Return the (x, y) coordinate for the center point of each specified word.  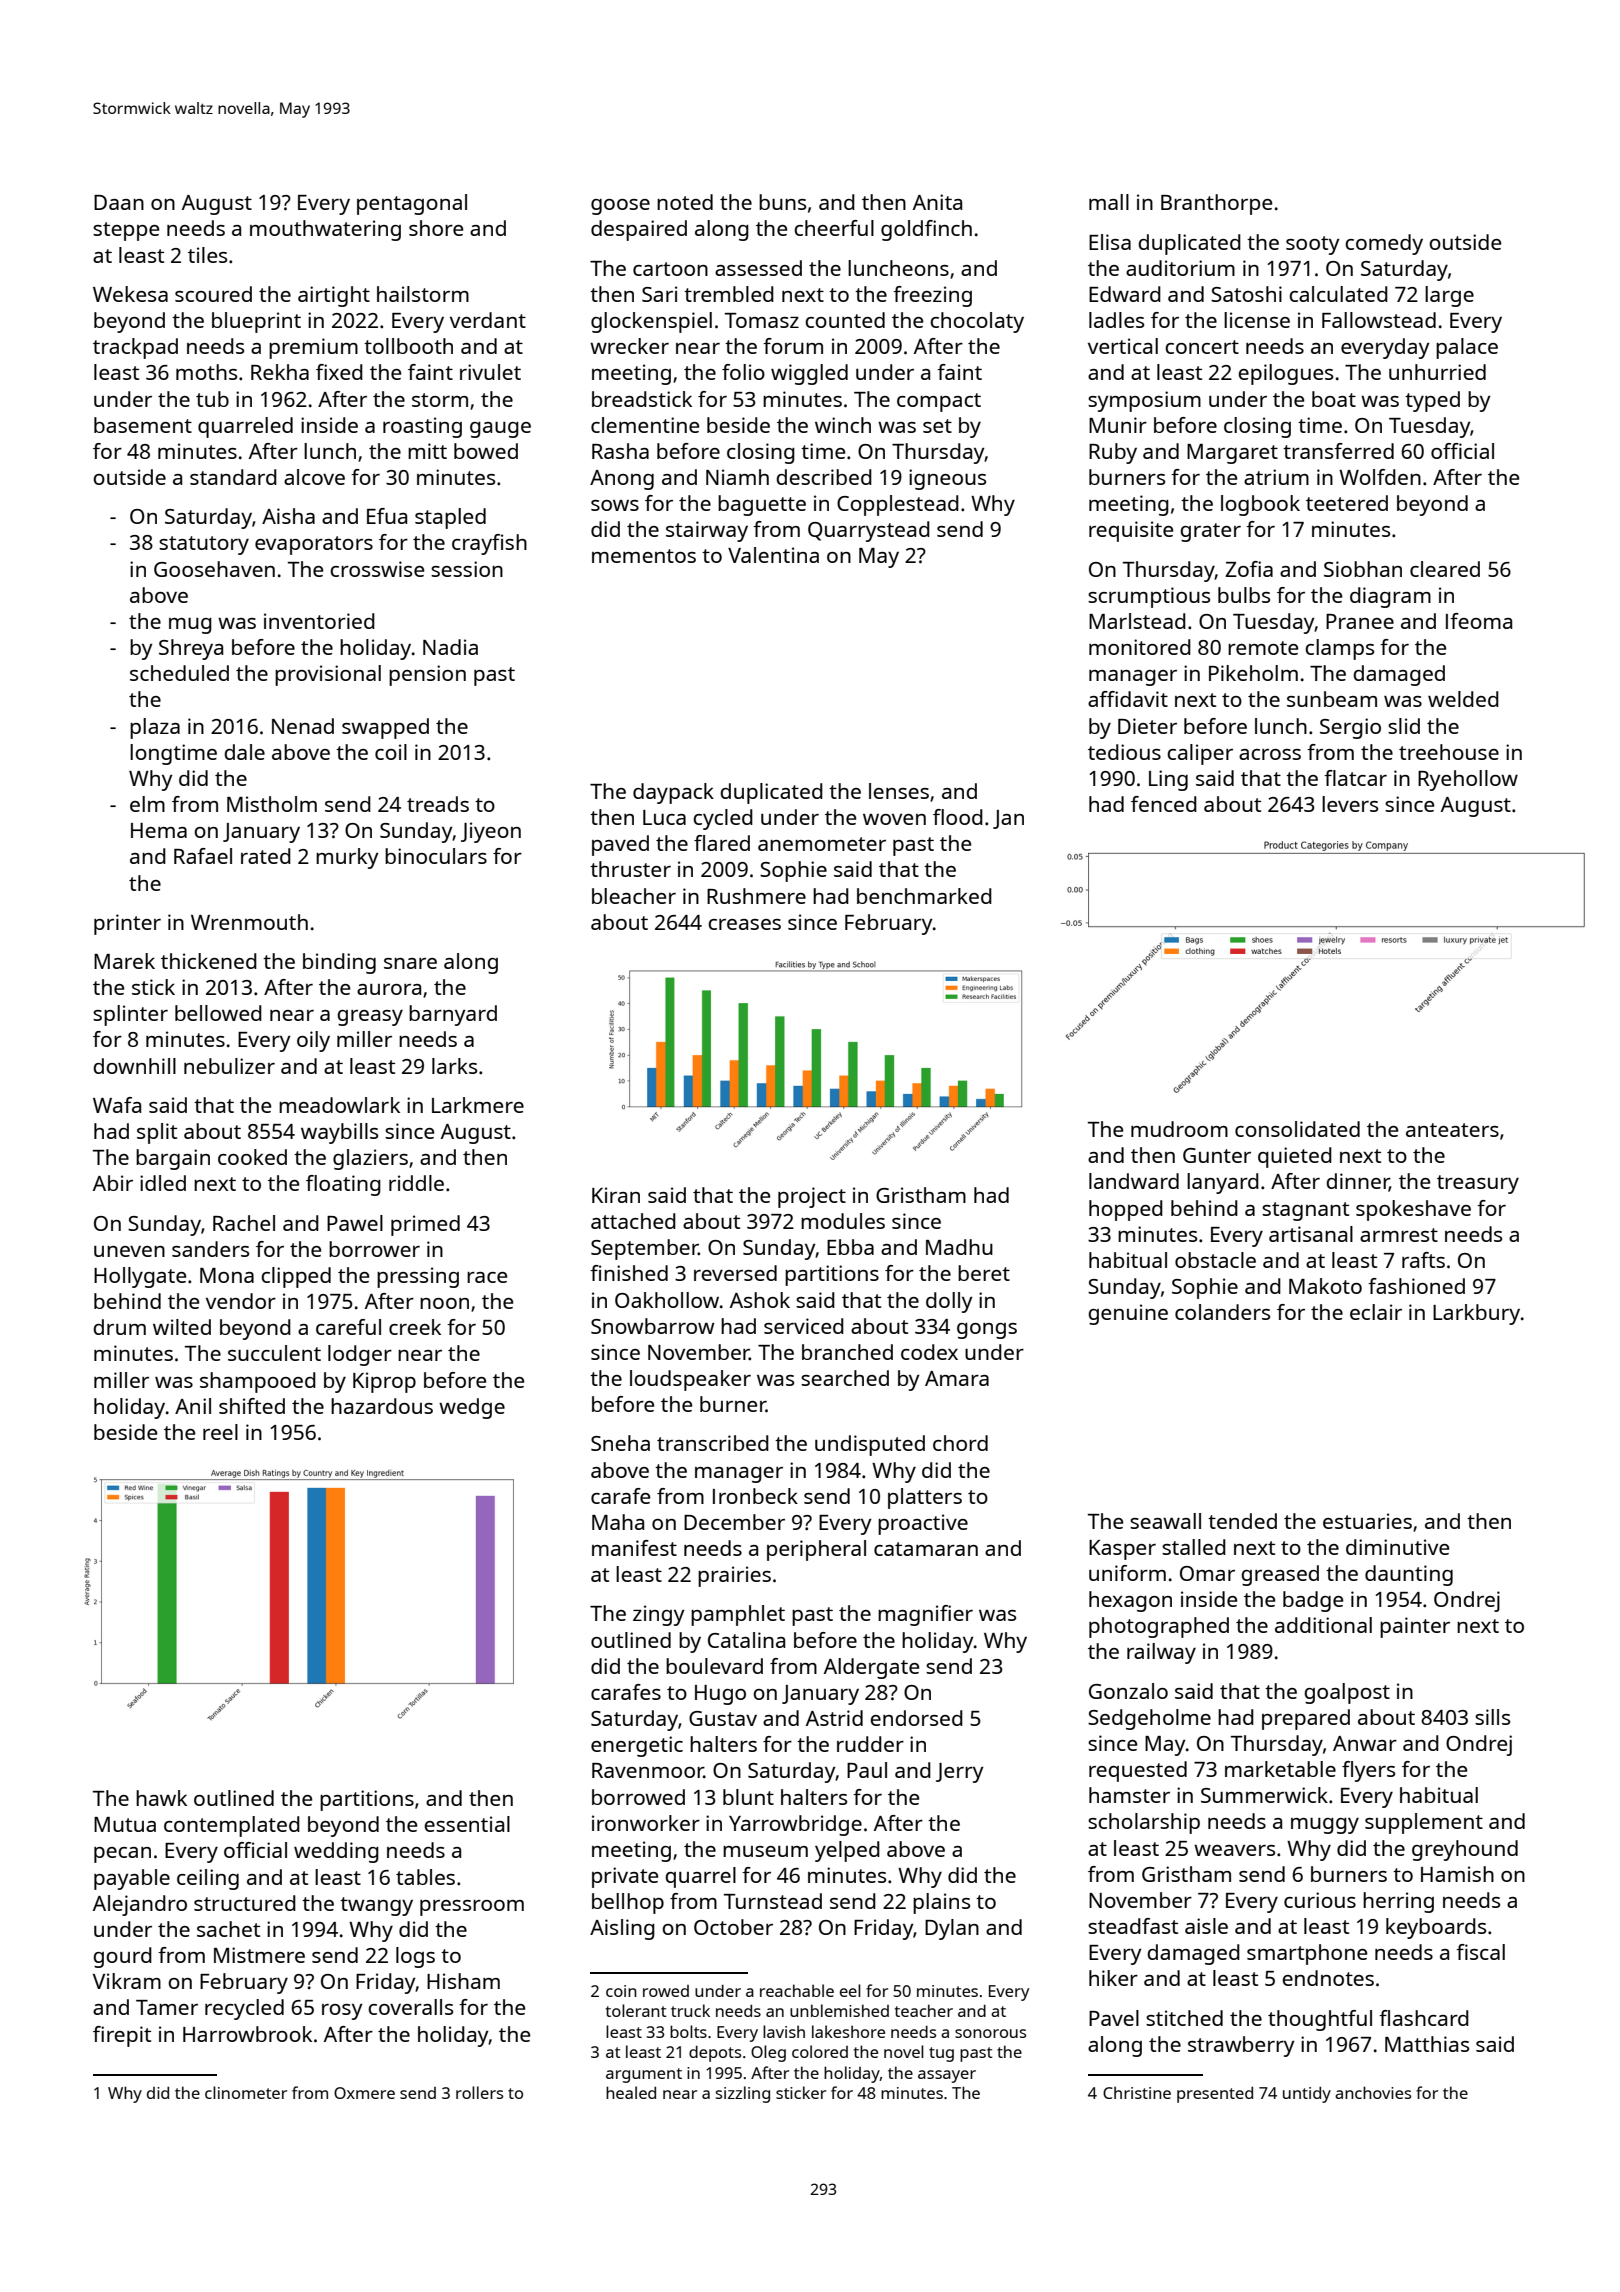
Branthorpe (1216, 204)
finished (629, 1273)
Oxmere (364, 2093)
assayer (947, 2076)
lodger (360, 1355)
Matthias (1427, 2044)
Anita (937, 202)
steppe (126, 231)
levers (1350, 804)
